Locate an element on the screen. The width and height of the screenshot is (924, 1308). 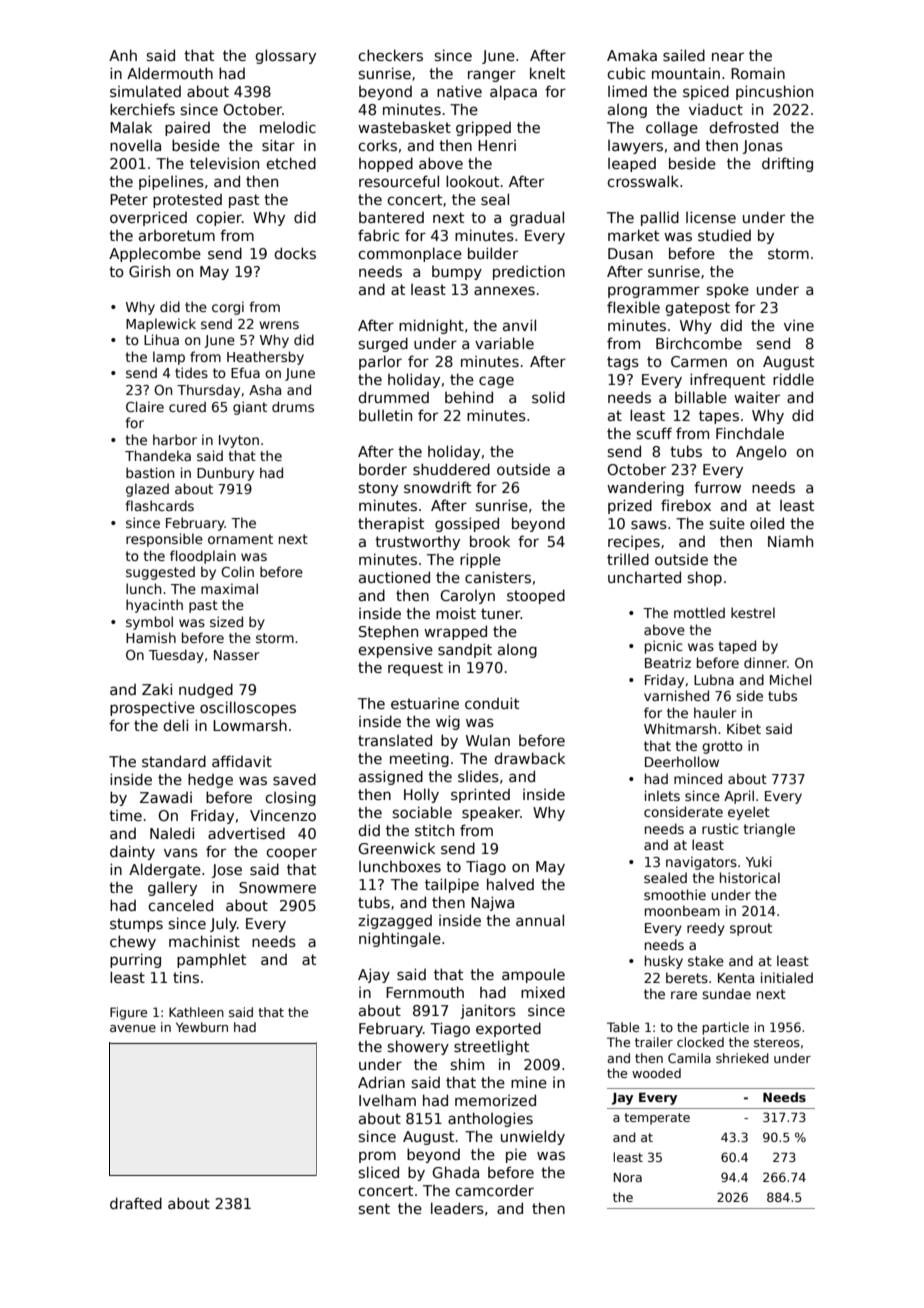
checkers is located at coordinates (390, 55).
